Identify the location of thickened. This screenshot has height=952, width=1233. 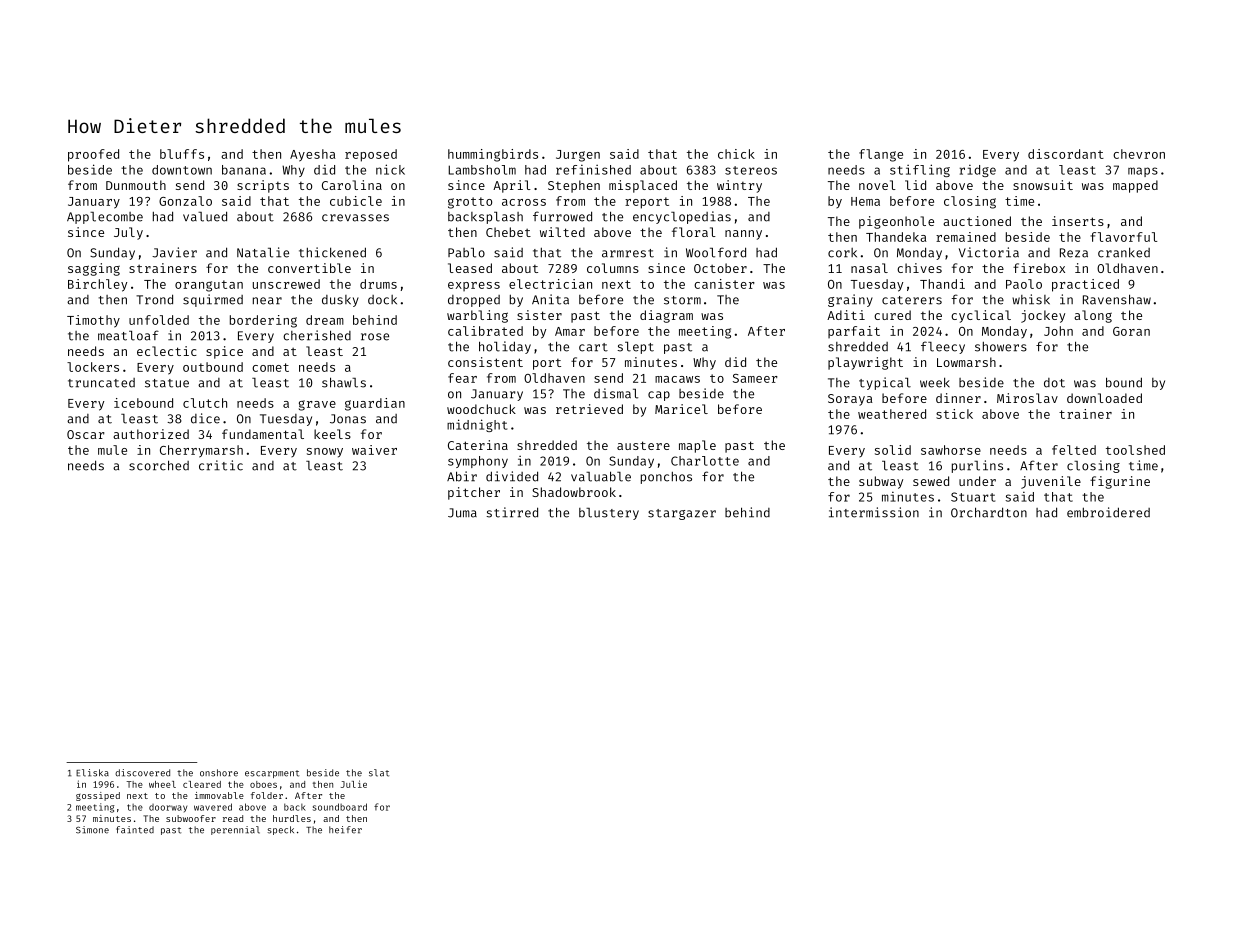
(332, 252).
